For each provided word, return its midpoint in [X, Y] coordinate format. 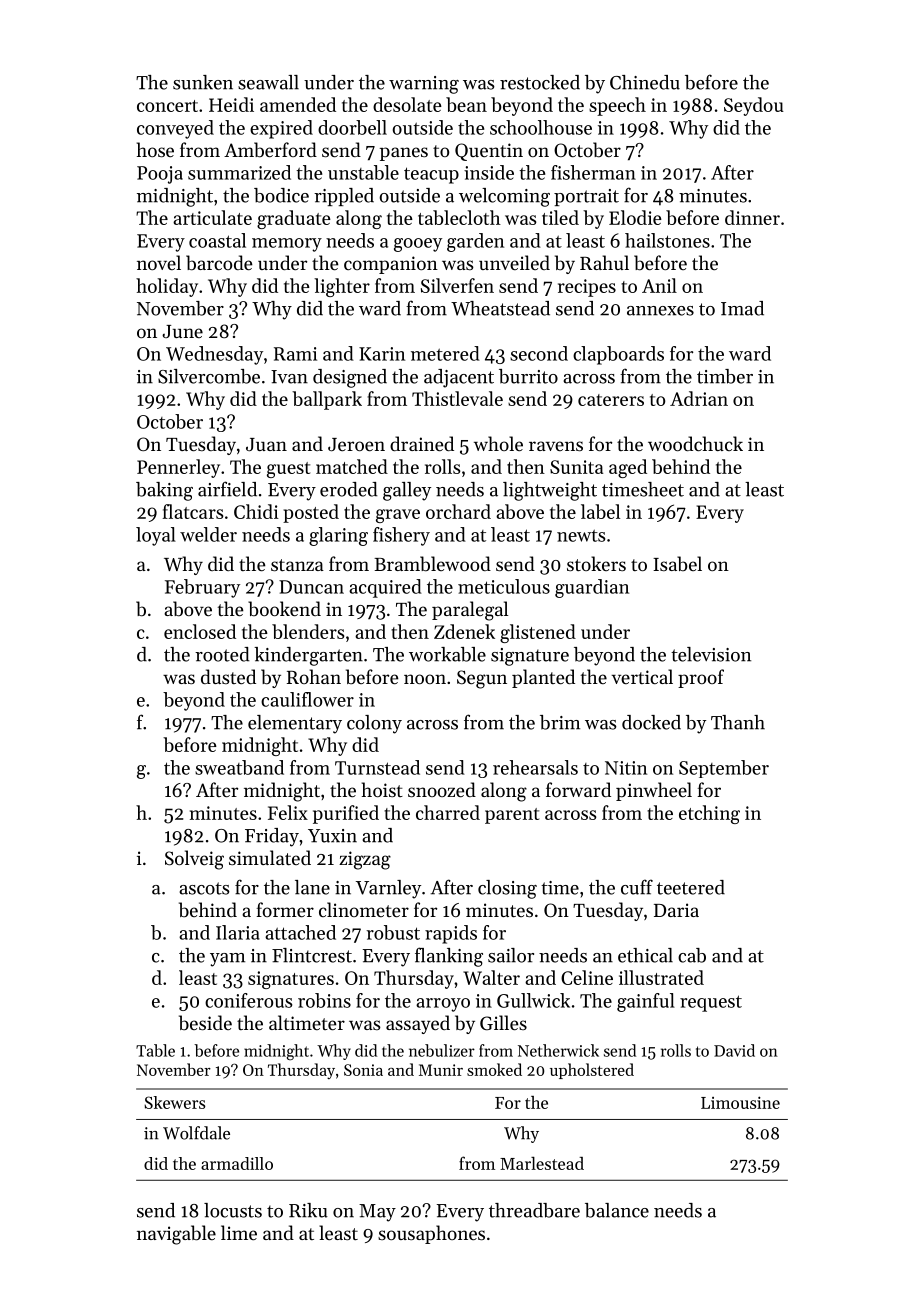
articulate [212, 217]
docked [651, 722]
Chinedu [645, 82]
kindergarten [308, 656]
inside [489, 172]
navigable [176, 1235]
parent [512, 816]
